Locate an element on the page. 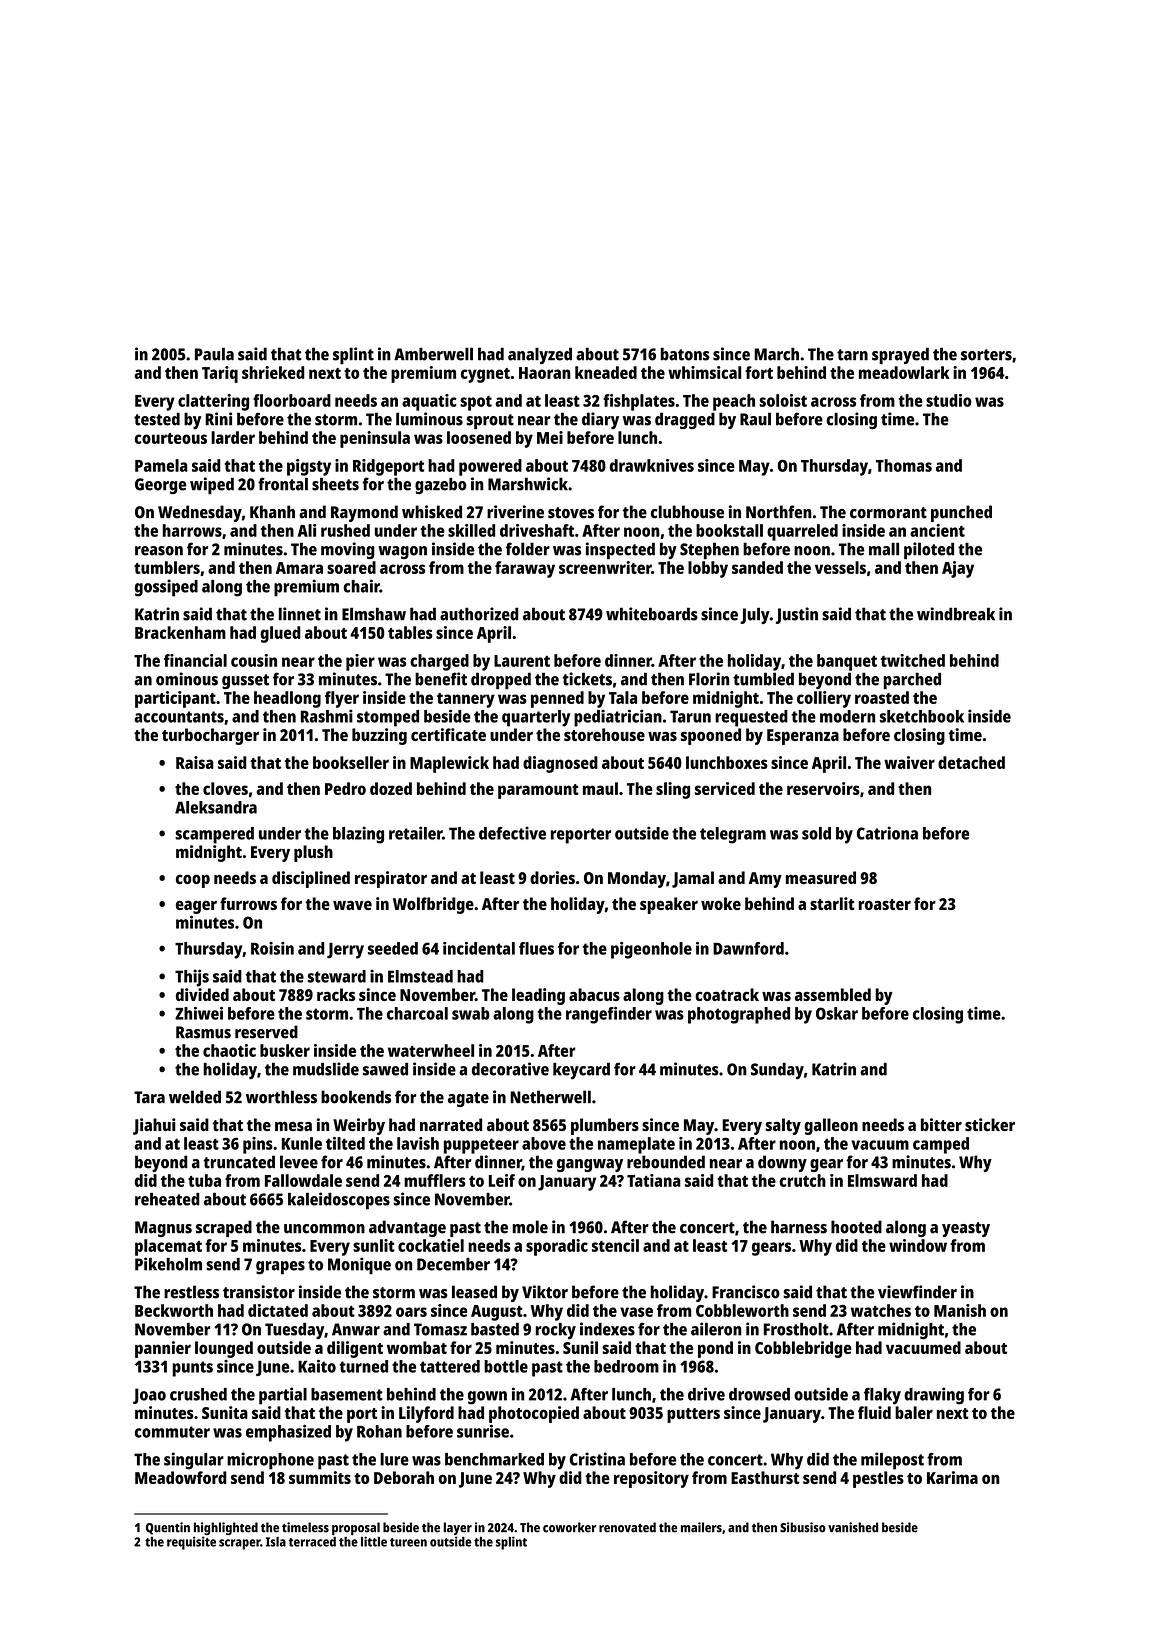  Paula is located at coordinates (214, 354).
